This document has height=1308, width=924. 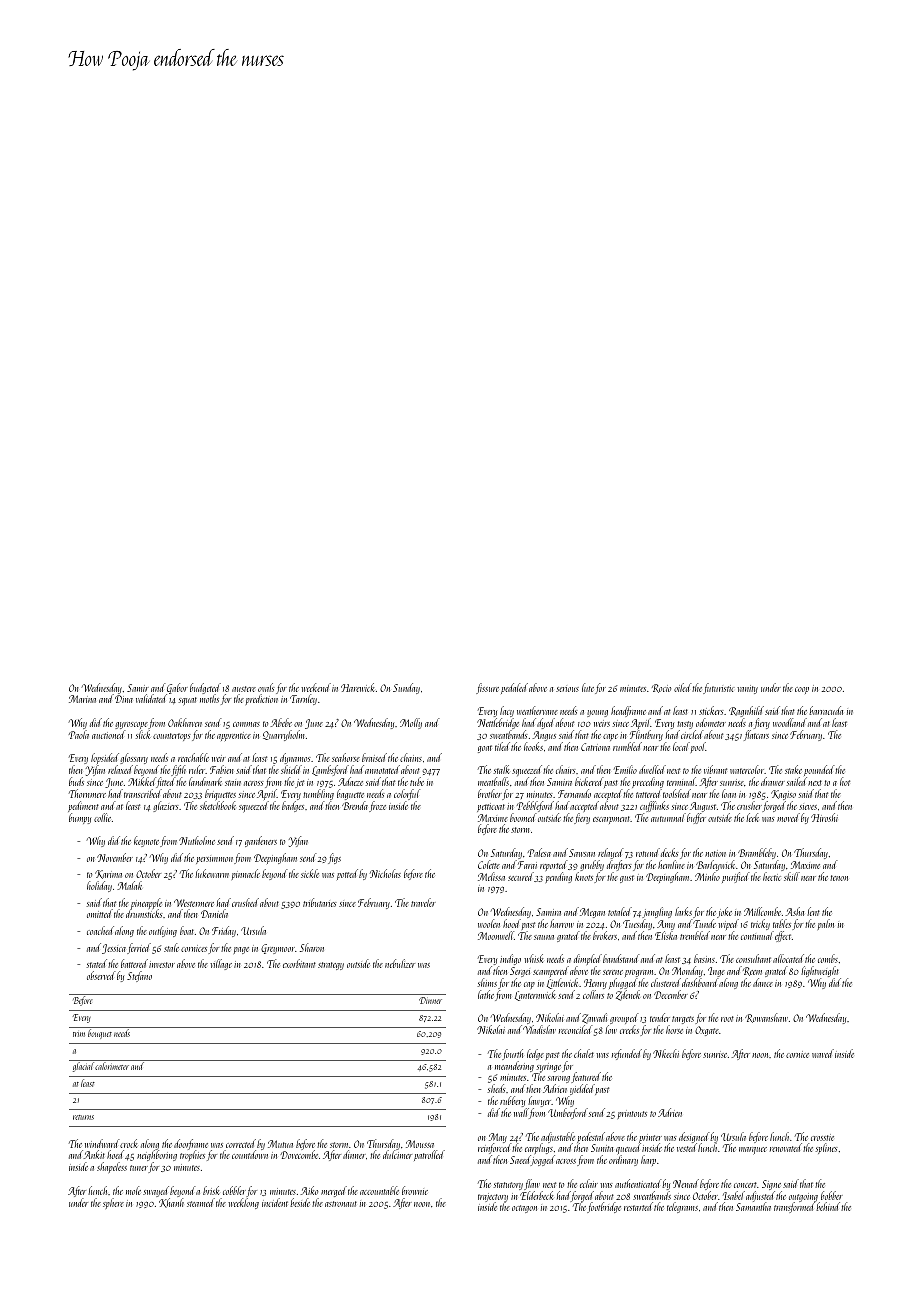 I want to click on tuner, so click(x=139, y=1168).
